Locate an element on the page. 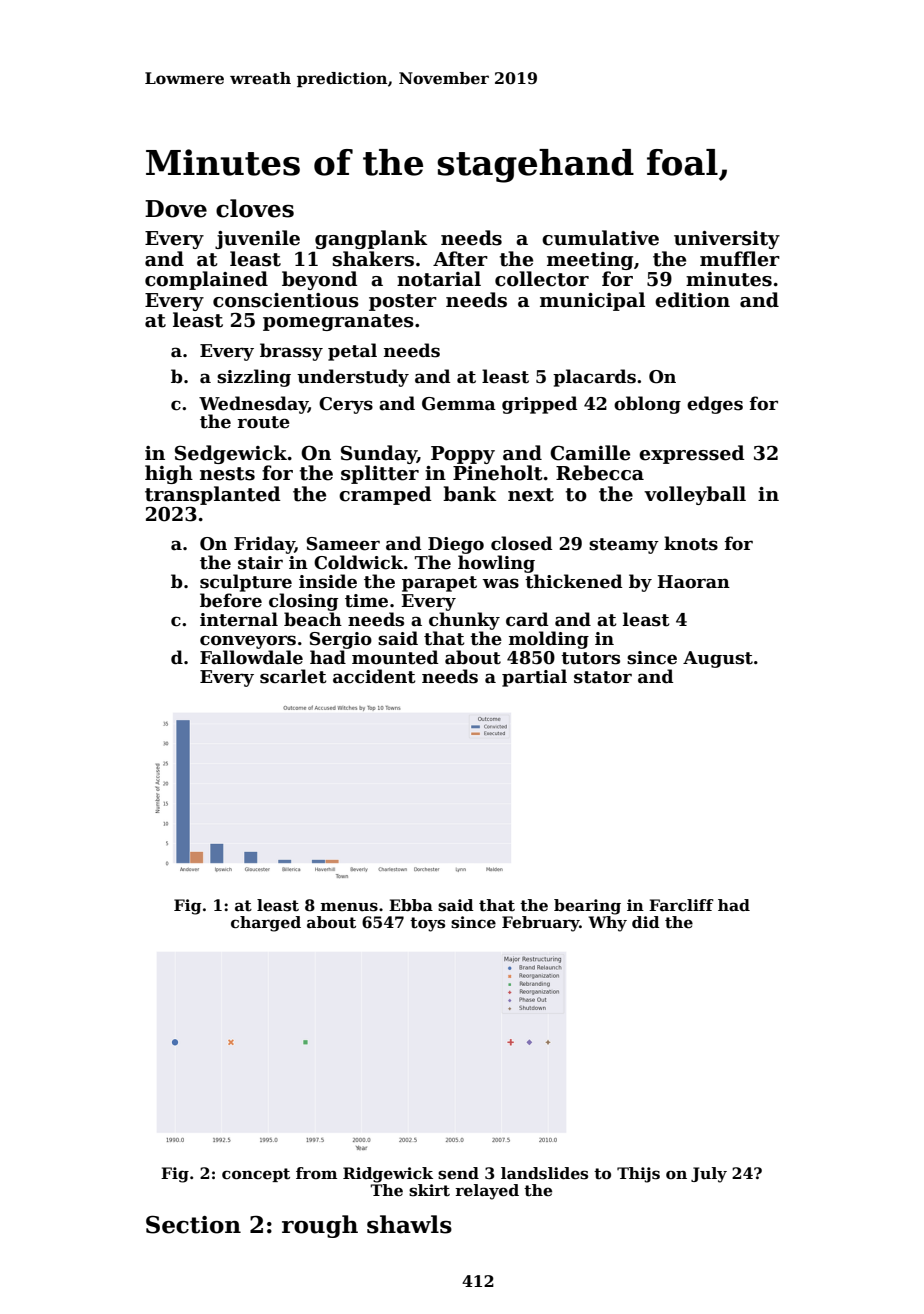 This document has height=1314, width=924. next is located at coordinates (531, 495).
